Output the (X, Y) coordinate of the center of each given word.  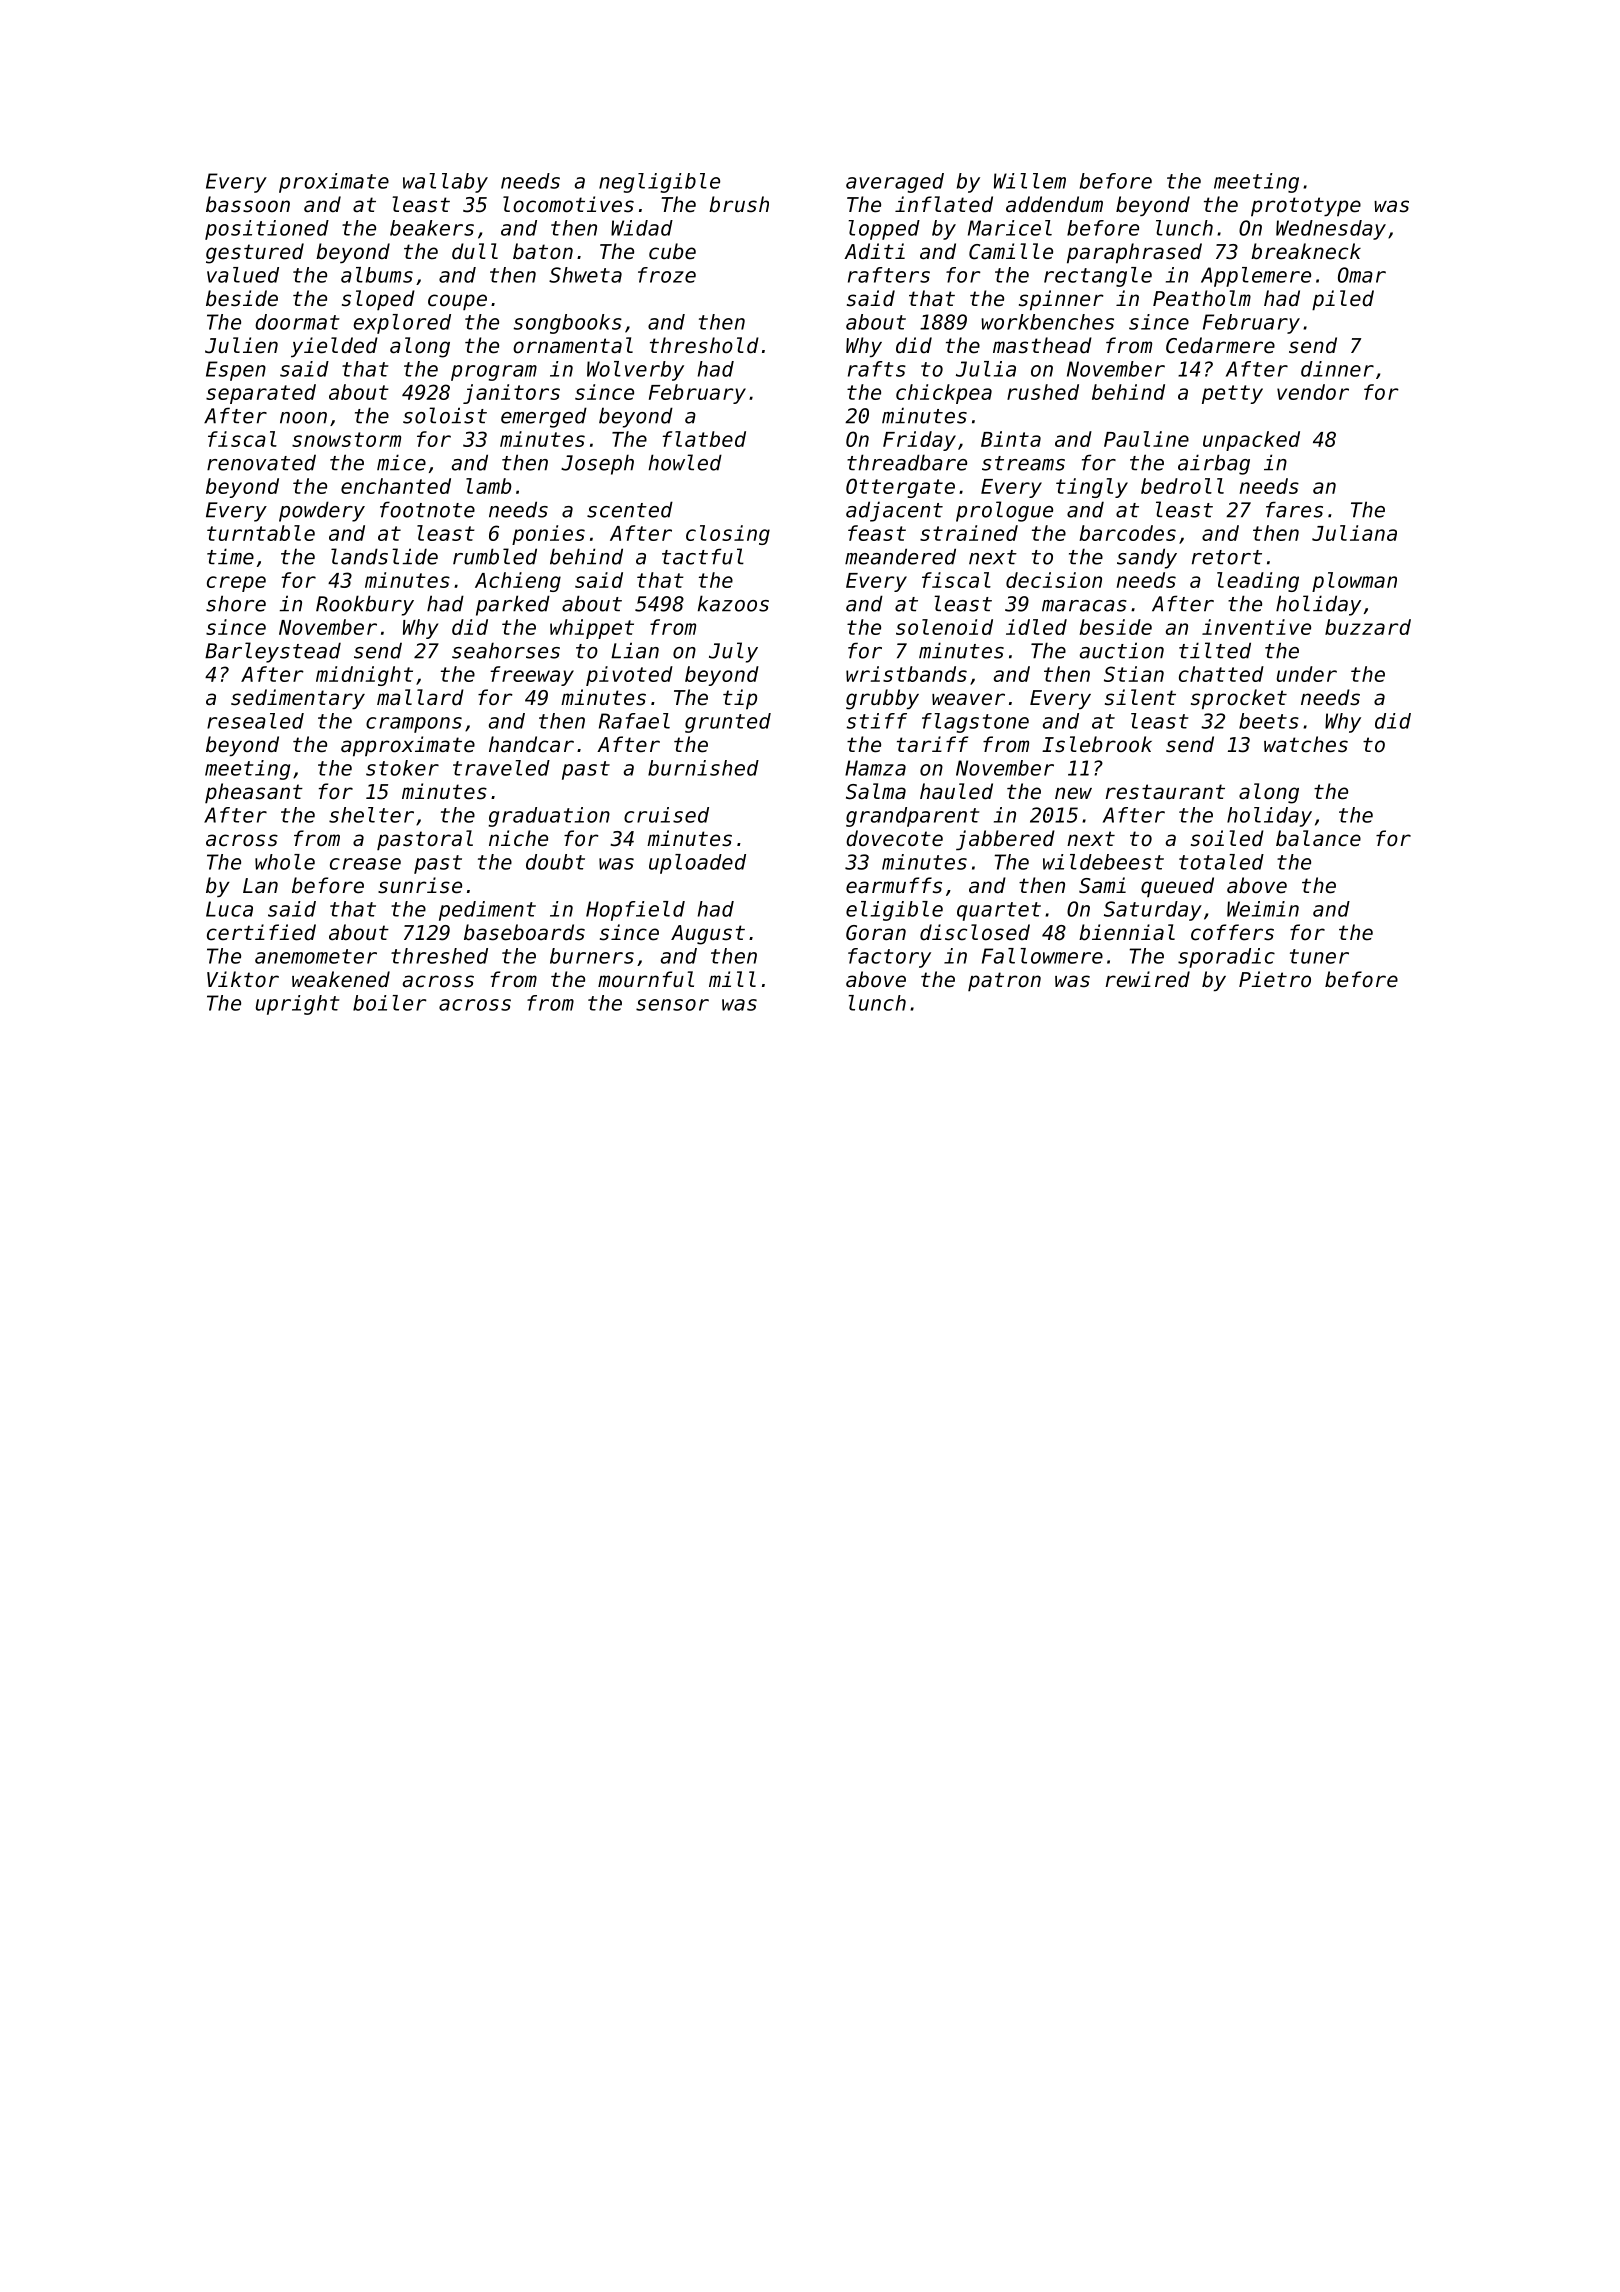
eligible (894, 911)
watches (1306, 744)
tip (740, 699)
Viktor (243, 979)
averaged (895, 183)
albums (377, 275)
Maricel (1010, 228)
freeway (532, 676)
